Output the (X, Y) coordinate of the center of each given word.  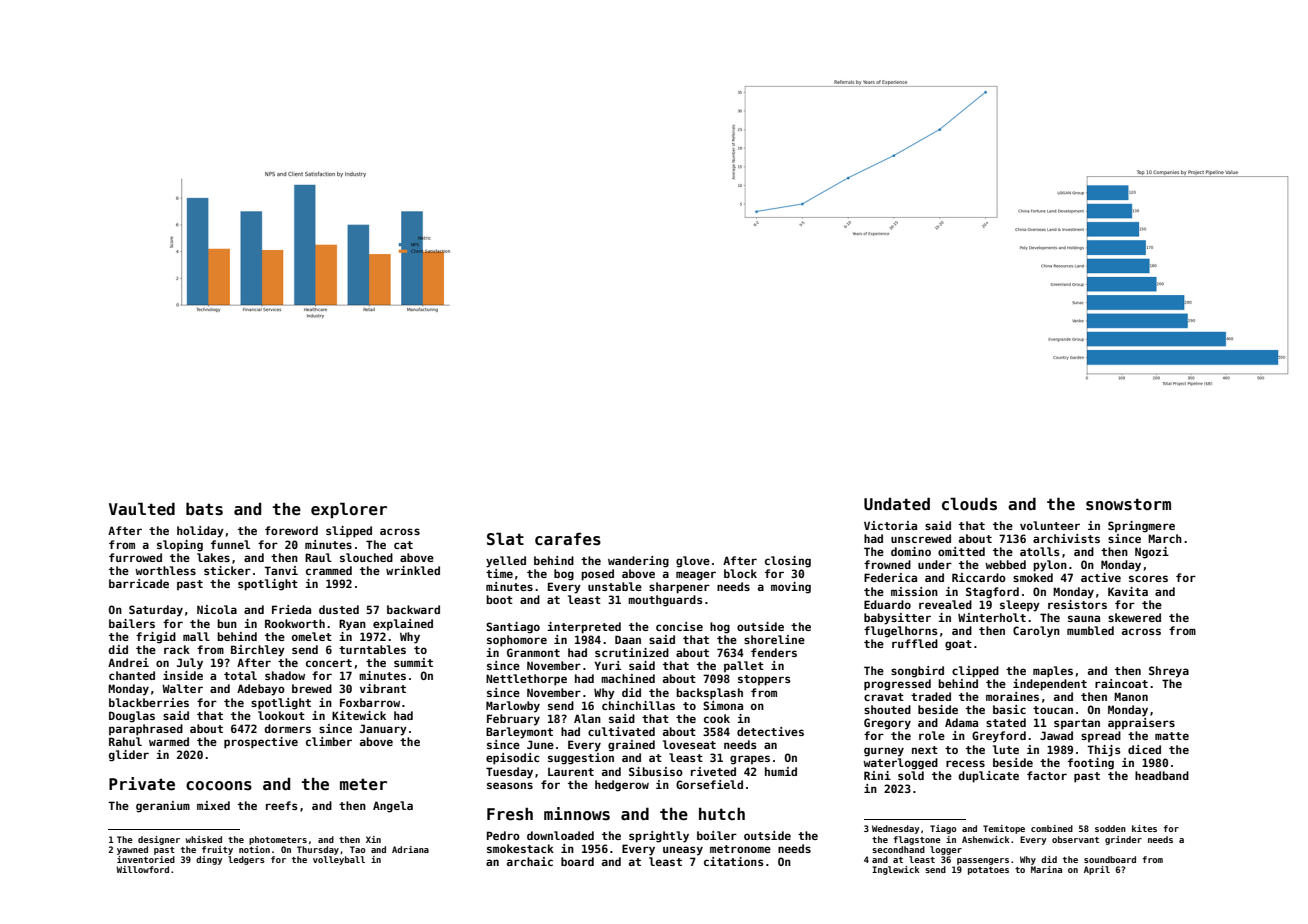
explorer (349, 510)
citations (734, 861)
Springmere (1141, 527)
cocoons (219, 786)
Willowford (142, 869)
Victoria (890, 525)
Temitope (1004, 829)
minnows (577, 814)
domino (911, 551)
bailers (132, 623)
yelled (506, 562)
